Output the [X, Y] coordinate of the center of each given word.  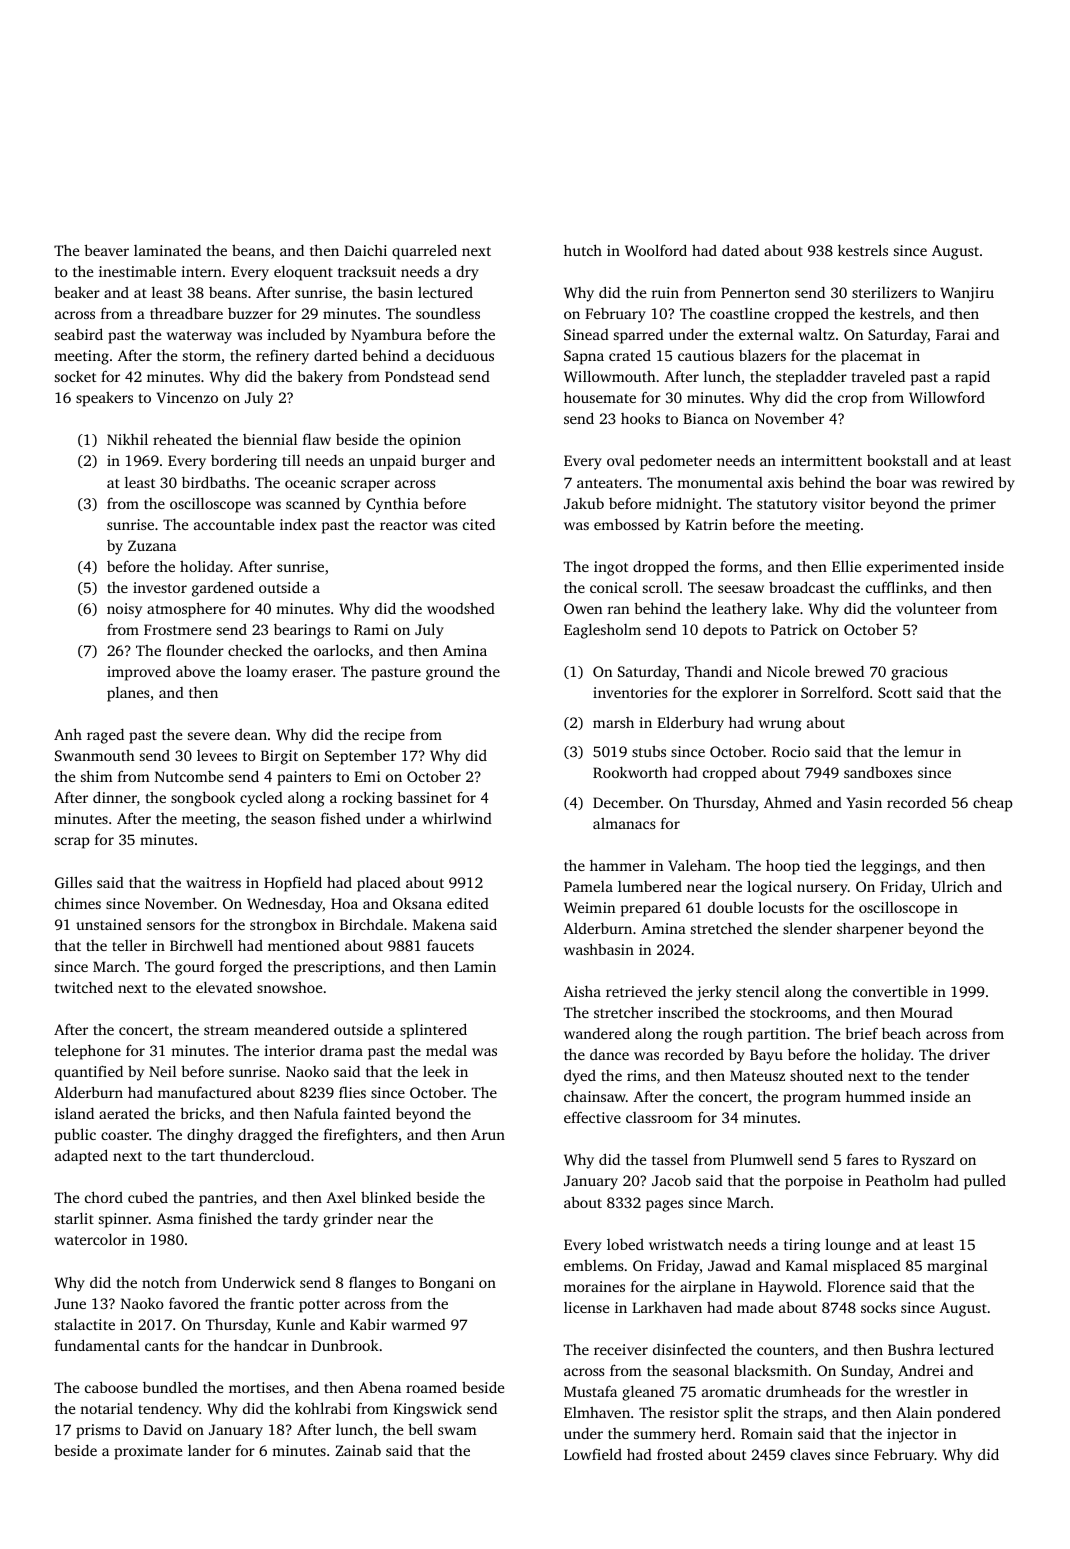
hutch [583, 250]
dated [740, 250]
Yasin [864, 802]
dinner [115, 797]
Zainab [358, 1450]
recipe [384, 736]
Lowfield [593, 1454]
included [296, 334]
